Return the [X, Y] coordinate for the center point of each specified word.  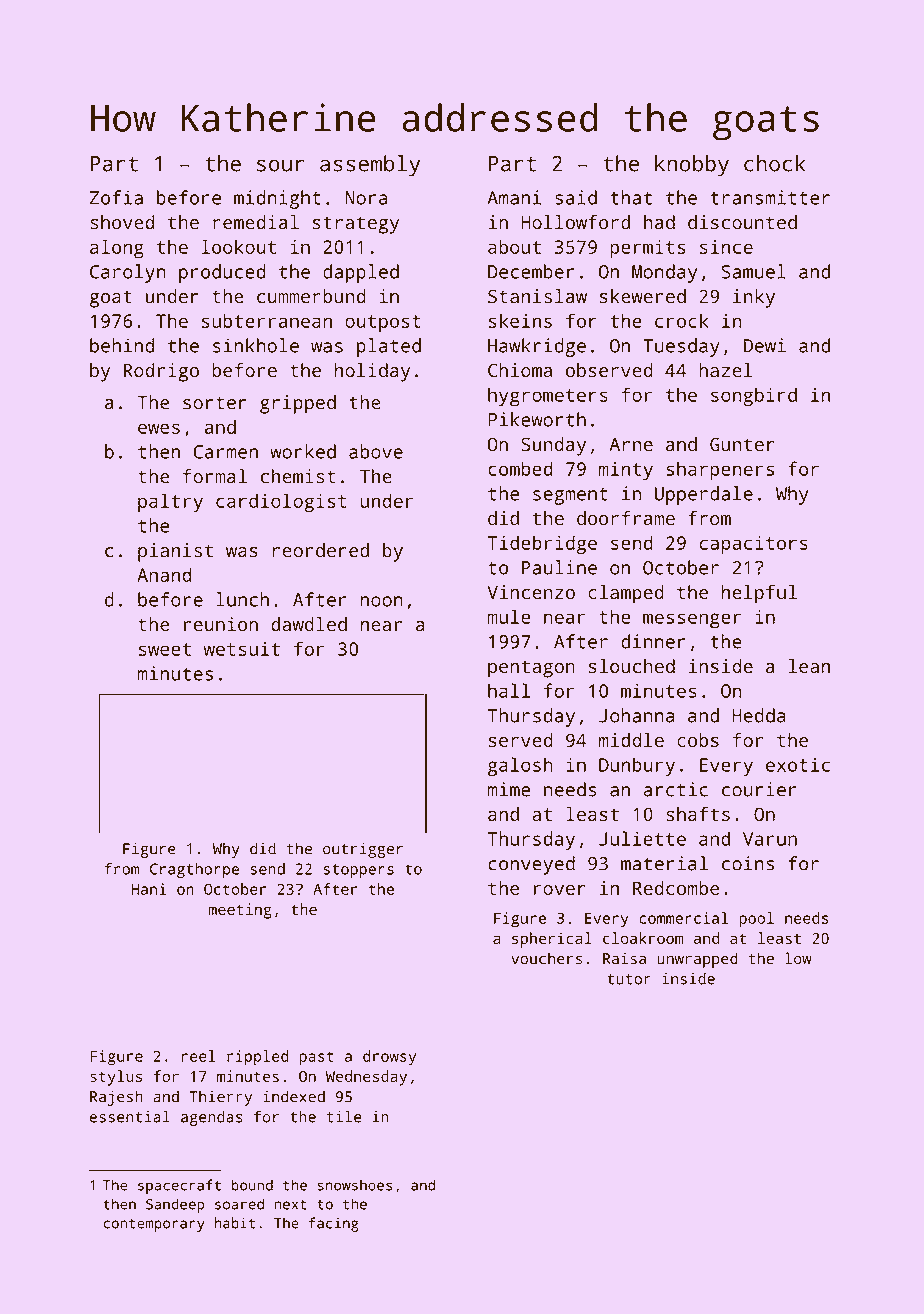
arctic [676, 789]
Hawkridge [537, 347]
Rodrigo [161, 372]
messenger [692, 620]
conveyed [531, 865]
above [376, 451]
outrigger [363, 850]
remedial [256, 222]
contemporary [154, 1225]
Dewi [765, 345]
